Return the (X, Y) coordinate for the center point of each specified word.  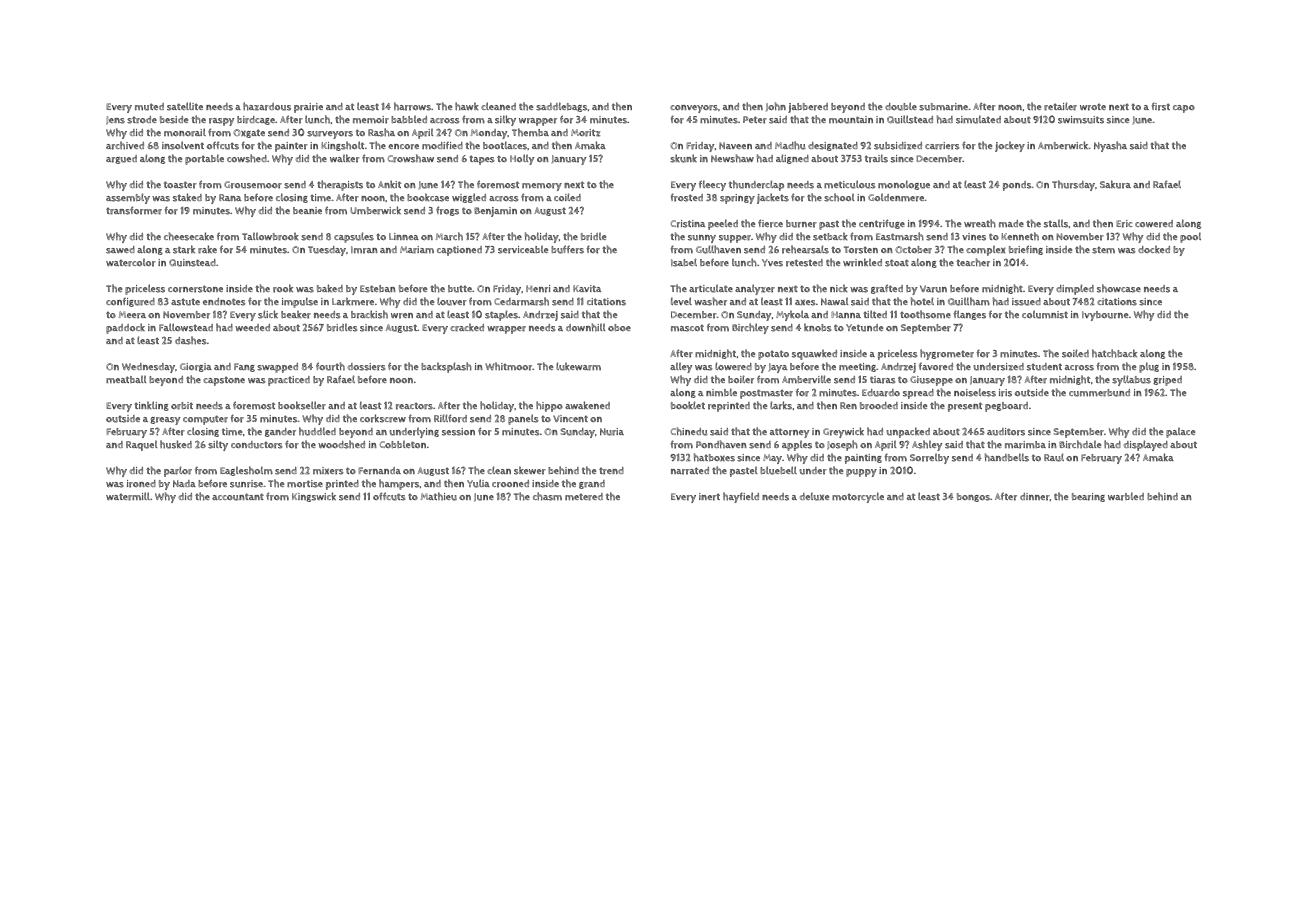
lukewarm (578, 366)
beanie (307, 210)
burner (801, 224)
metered (584, 497)
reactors (414, 406)
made (1011, 224)
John (776, 106)
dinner (1035, 497)
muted (149, 107)
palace (1180, 433)
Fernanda (379, 471)
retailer (1060, 106)
